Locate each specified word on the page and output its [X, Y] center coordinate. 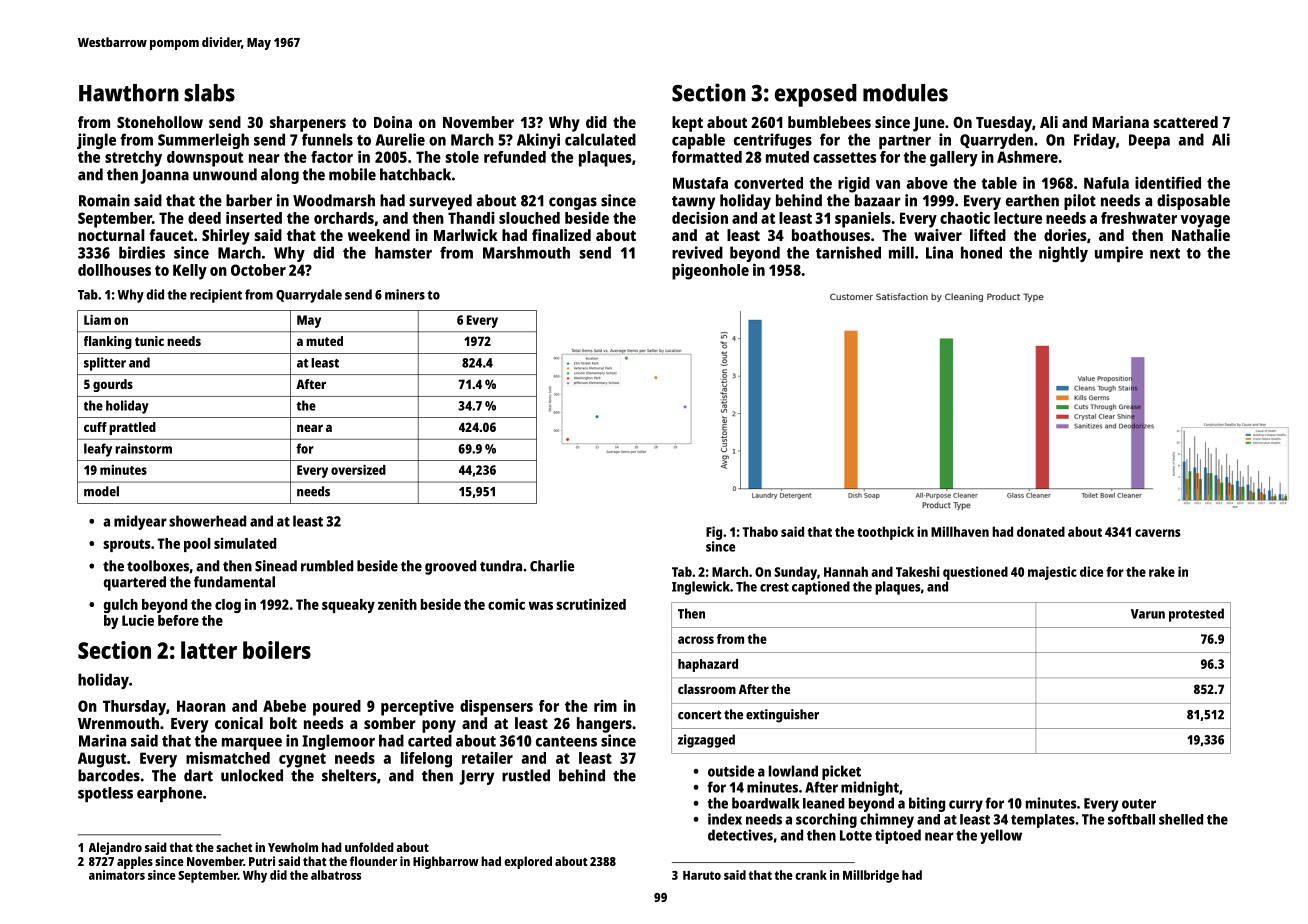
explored [528, 862]
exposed [816, 95]
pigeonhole [710, 271]
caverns [1158, 533]
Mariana [1120, 122]
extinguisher [782, 716]
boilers [277, 650]
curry [966, 806]
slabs [209, 93]
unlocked [252, 775]
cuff [95, 427]
